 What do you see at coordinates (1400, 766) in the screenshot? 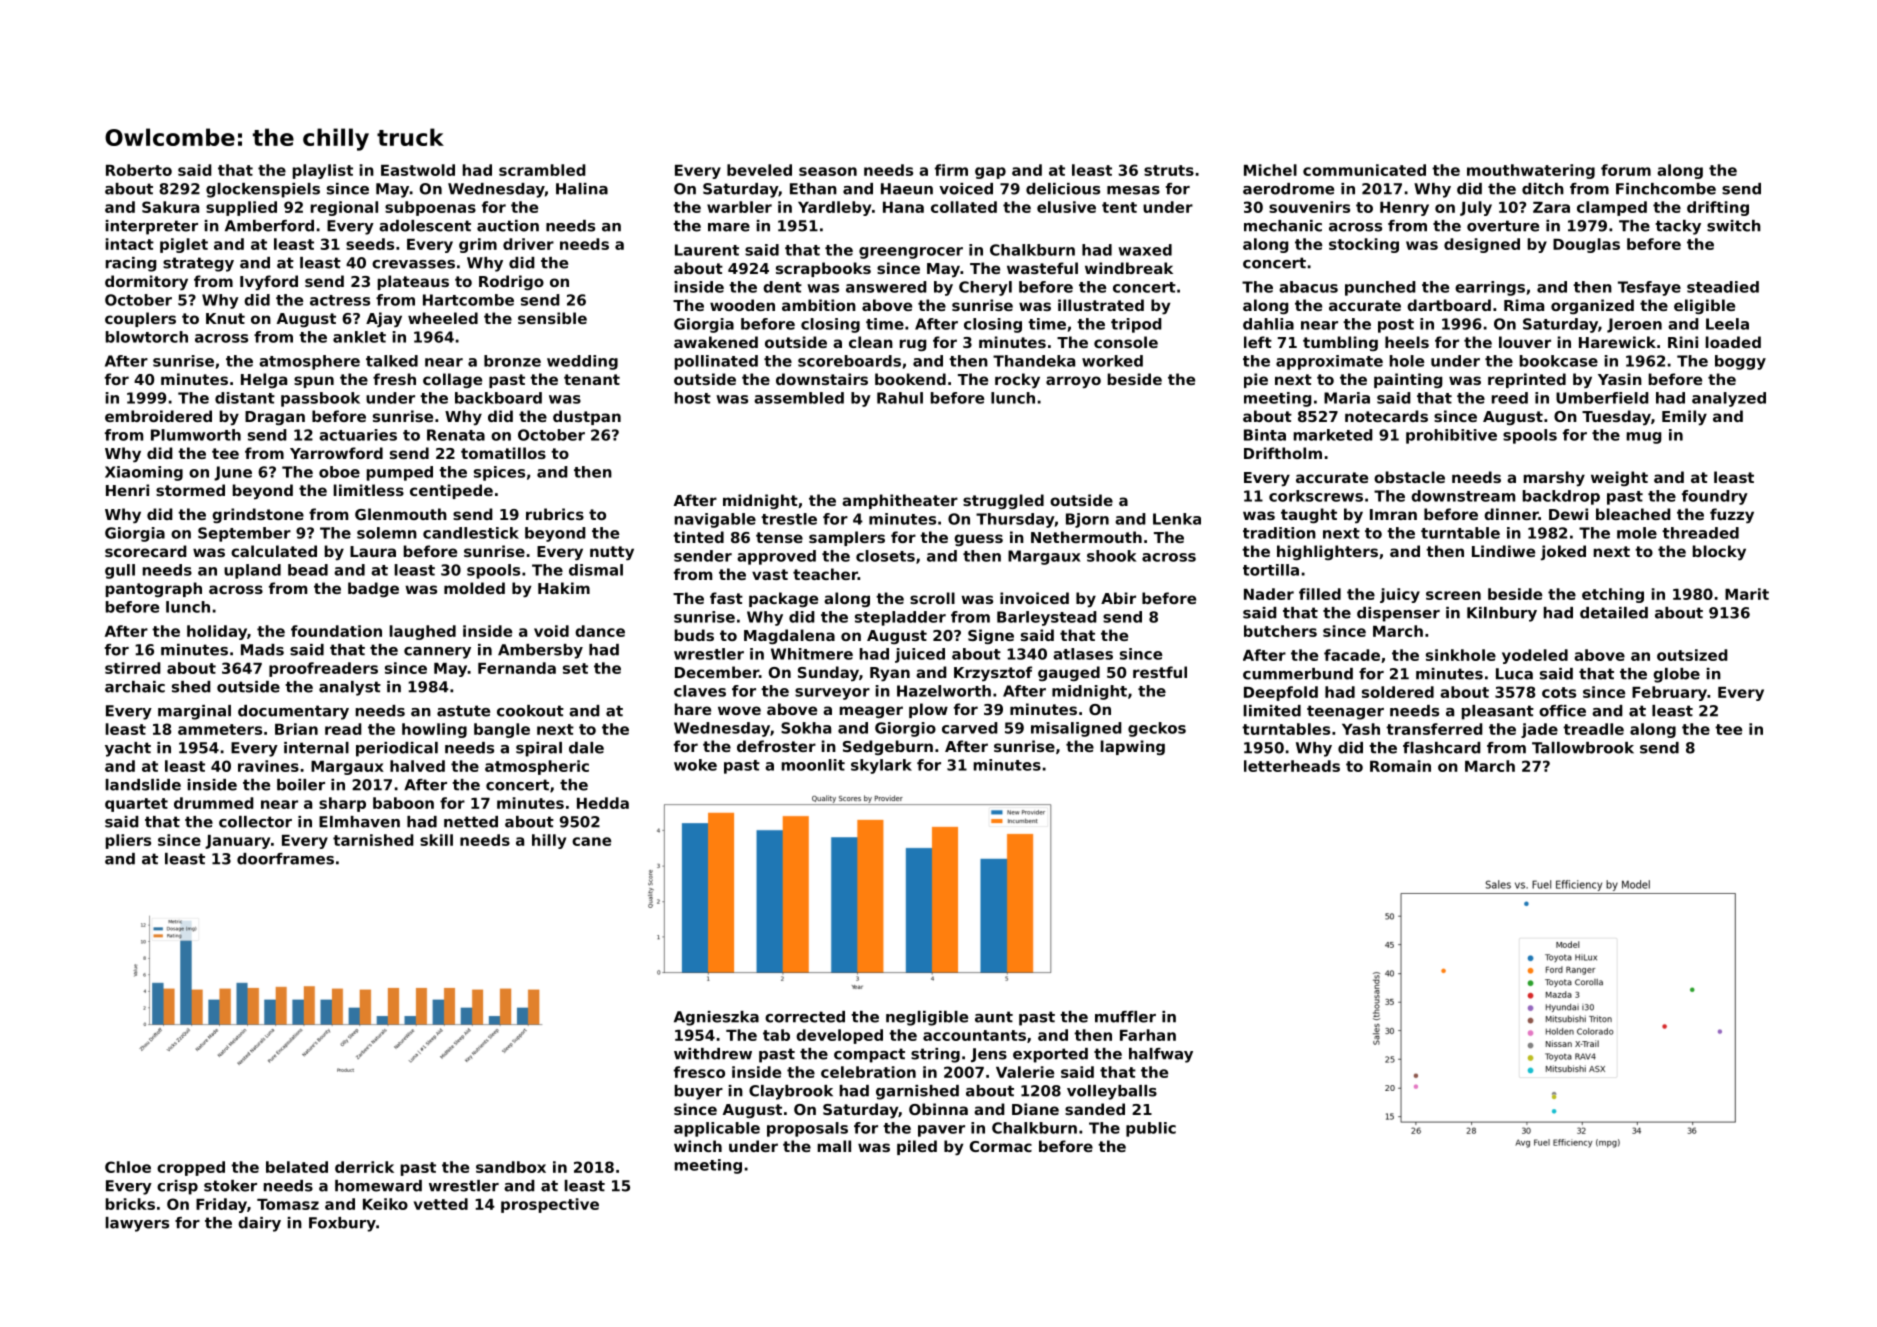
I see `Romain` at bounding box center [1400, 766].
